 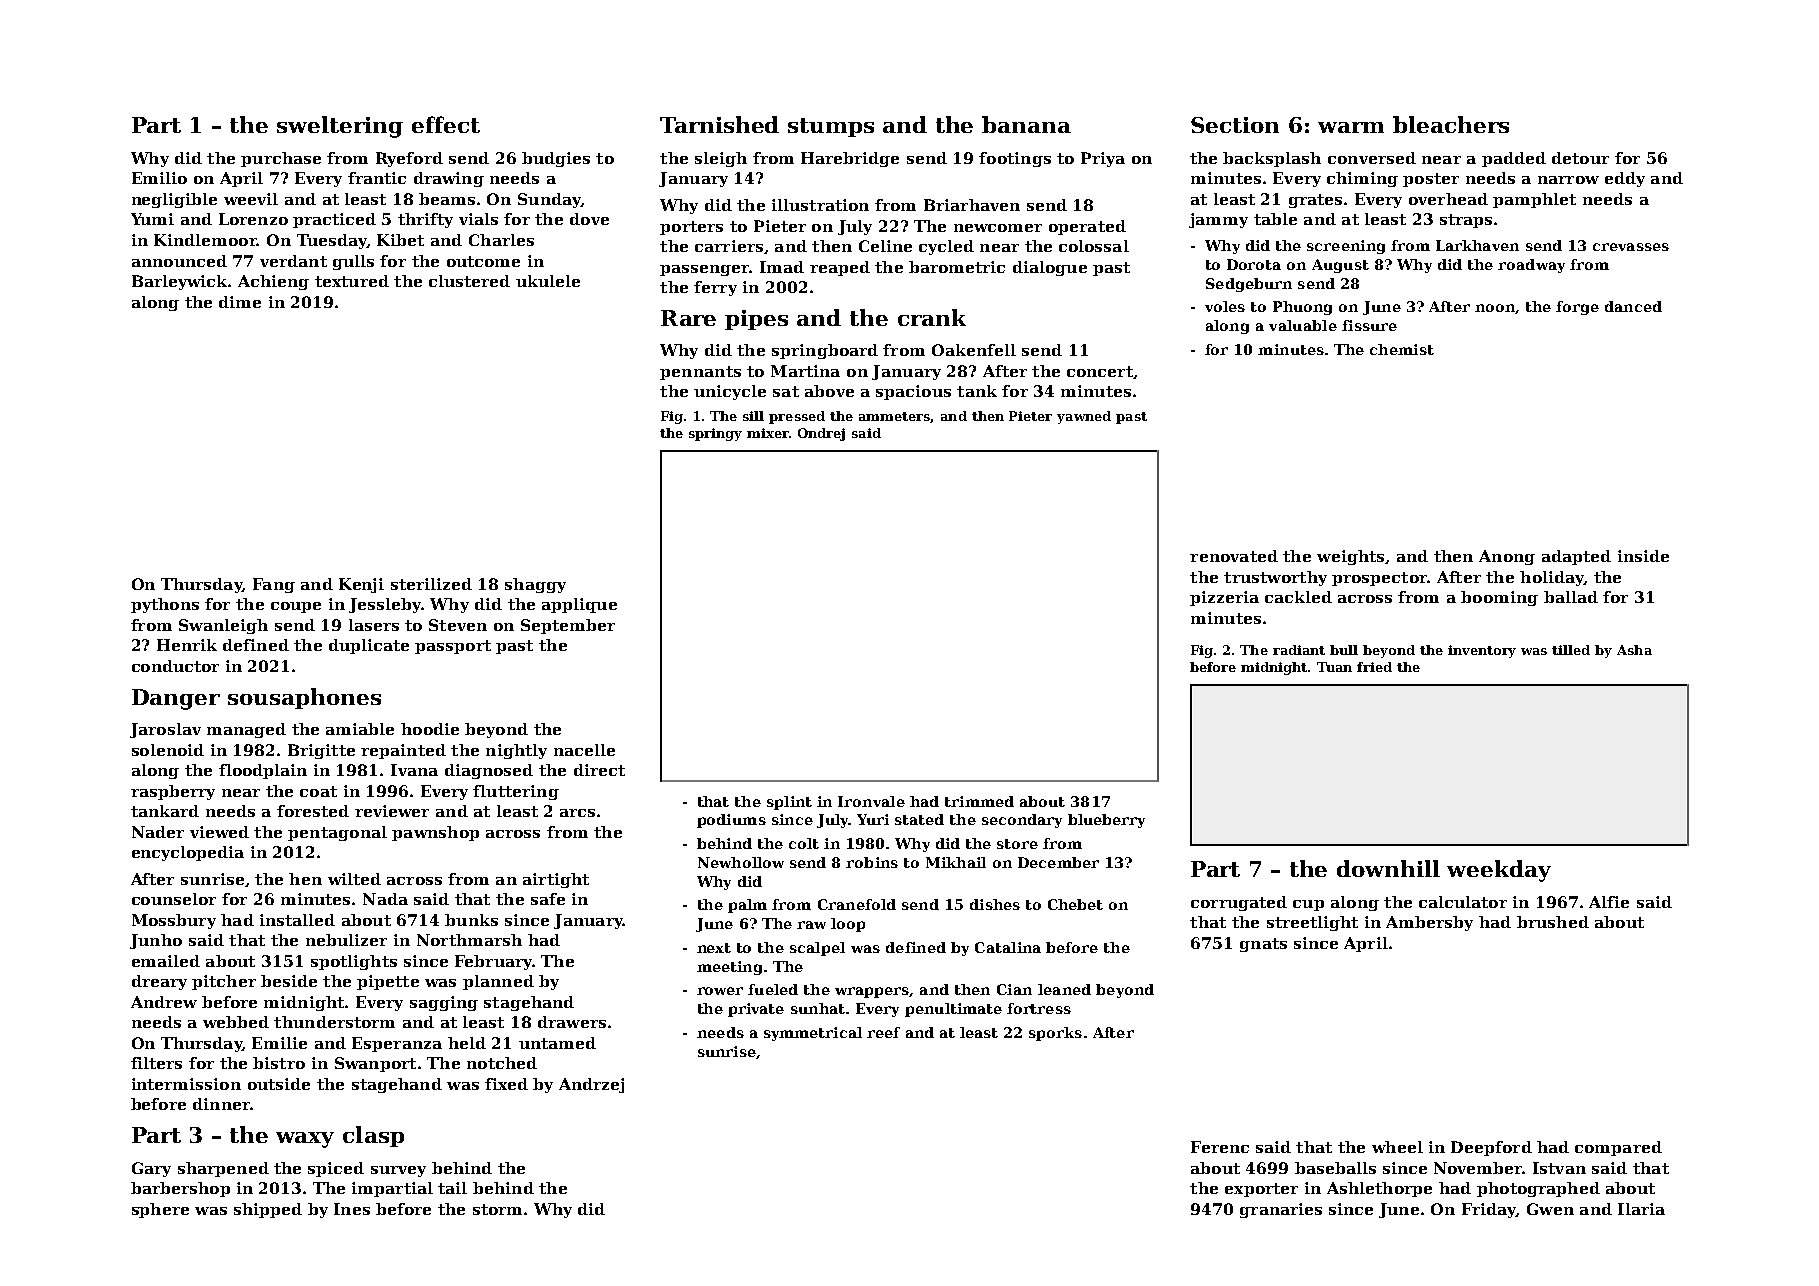 I want to click on outside, so click(x=279, y=1084).
